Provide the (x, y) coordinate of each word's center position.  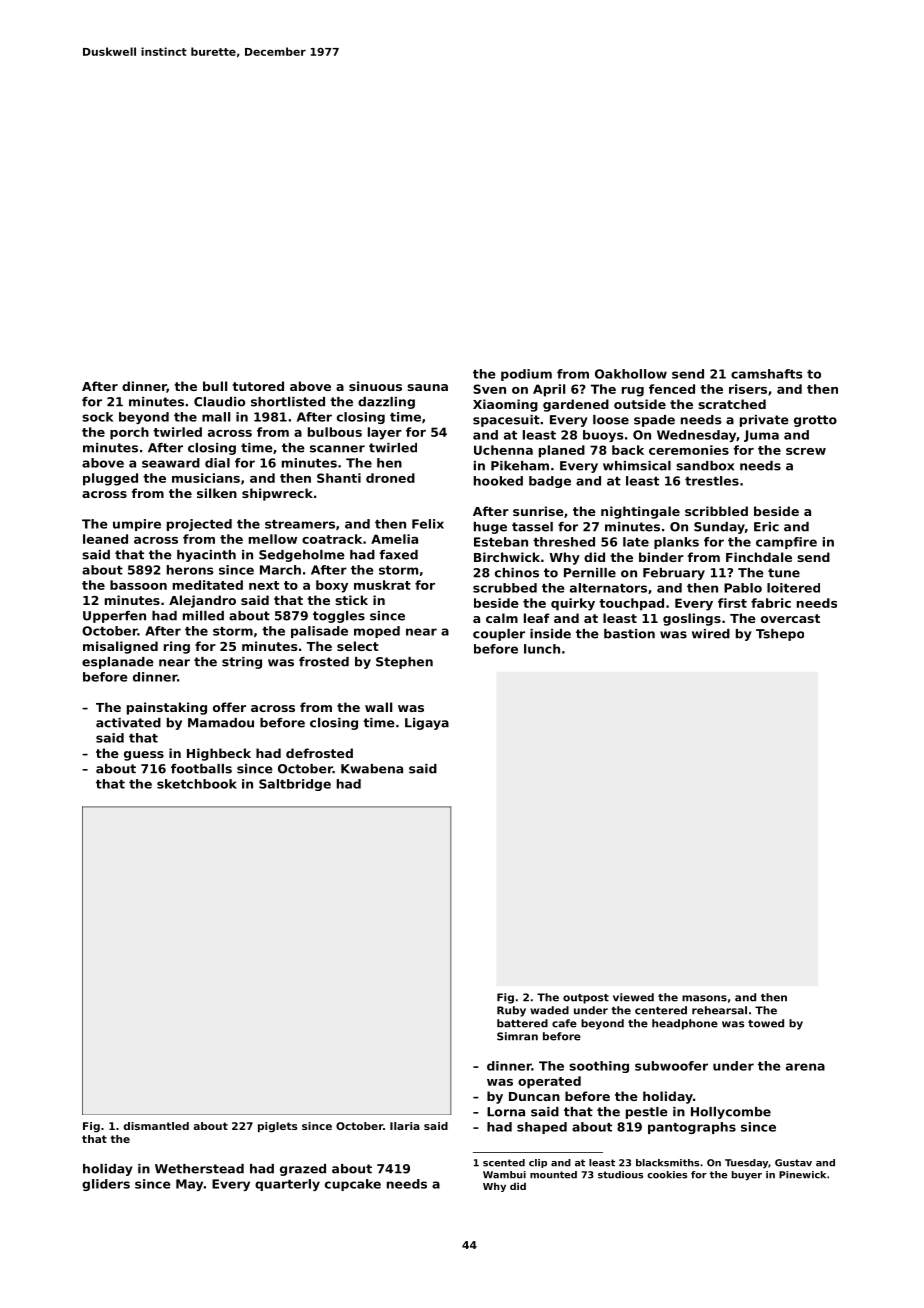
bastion (629, 634)
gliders (106, 1185)
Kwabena (372, 769)
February (674, 574)
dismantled (156, 1126)
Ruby (511, 1011)
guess (144, 756)
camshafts (767, 374)
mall (216, 417)
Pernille (590, 573)
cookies (667, 1175)
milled (203, 616)
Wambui (504, 1175)
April (549, 390)
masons (704, 998)
